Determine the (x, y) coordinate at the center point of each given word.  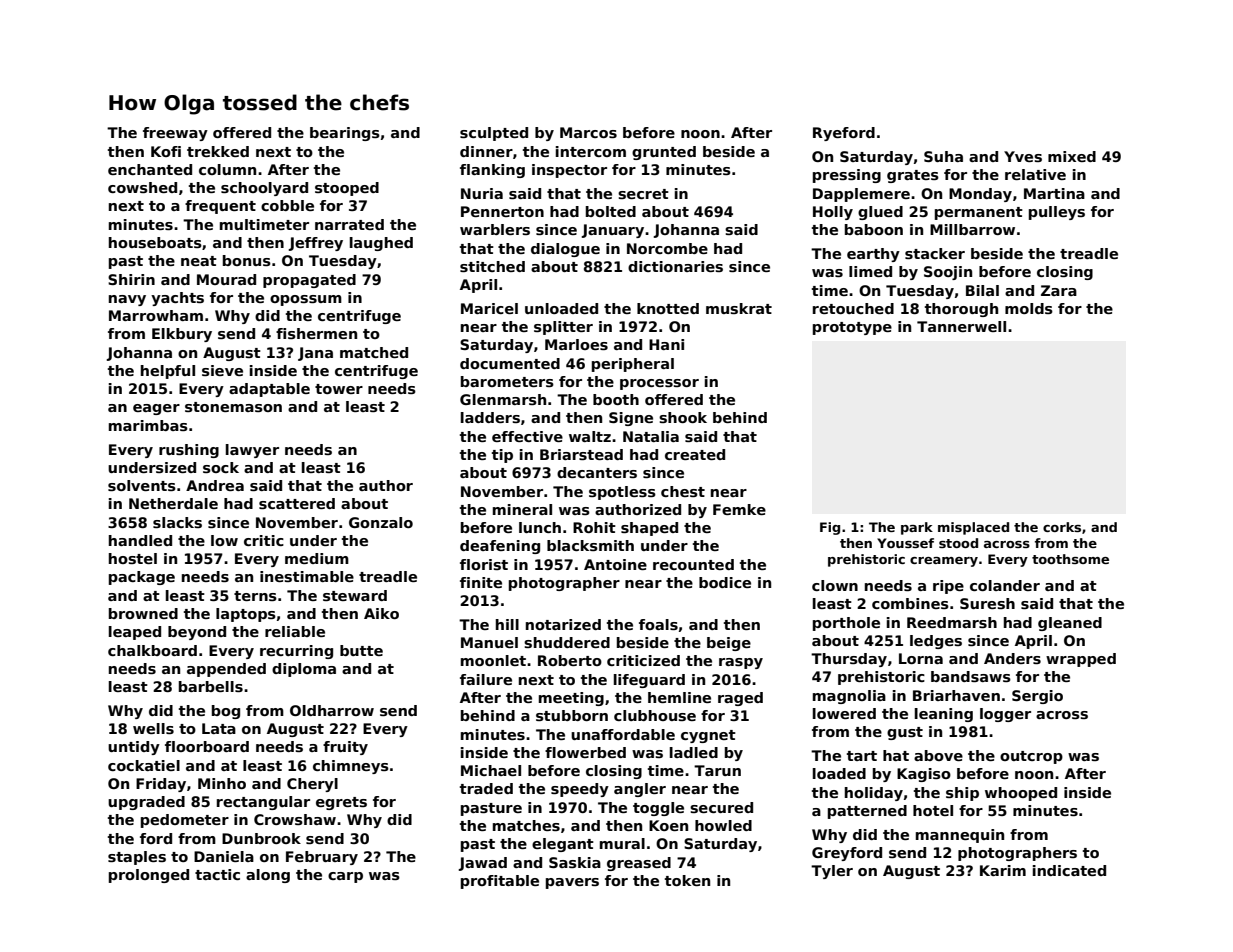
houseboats (155, 242)
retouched (853, 308)
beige (729, 644)
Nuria (482, 193)
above (938, 755)
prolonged (149, 876)
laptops (246, 615)
